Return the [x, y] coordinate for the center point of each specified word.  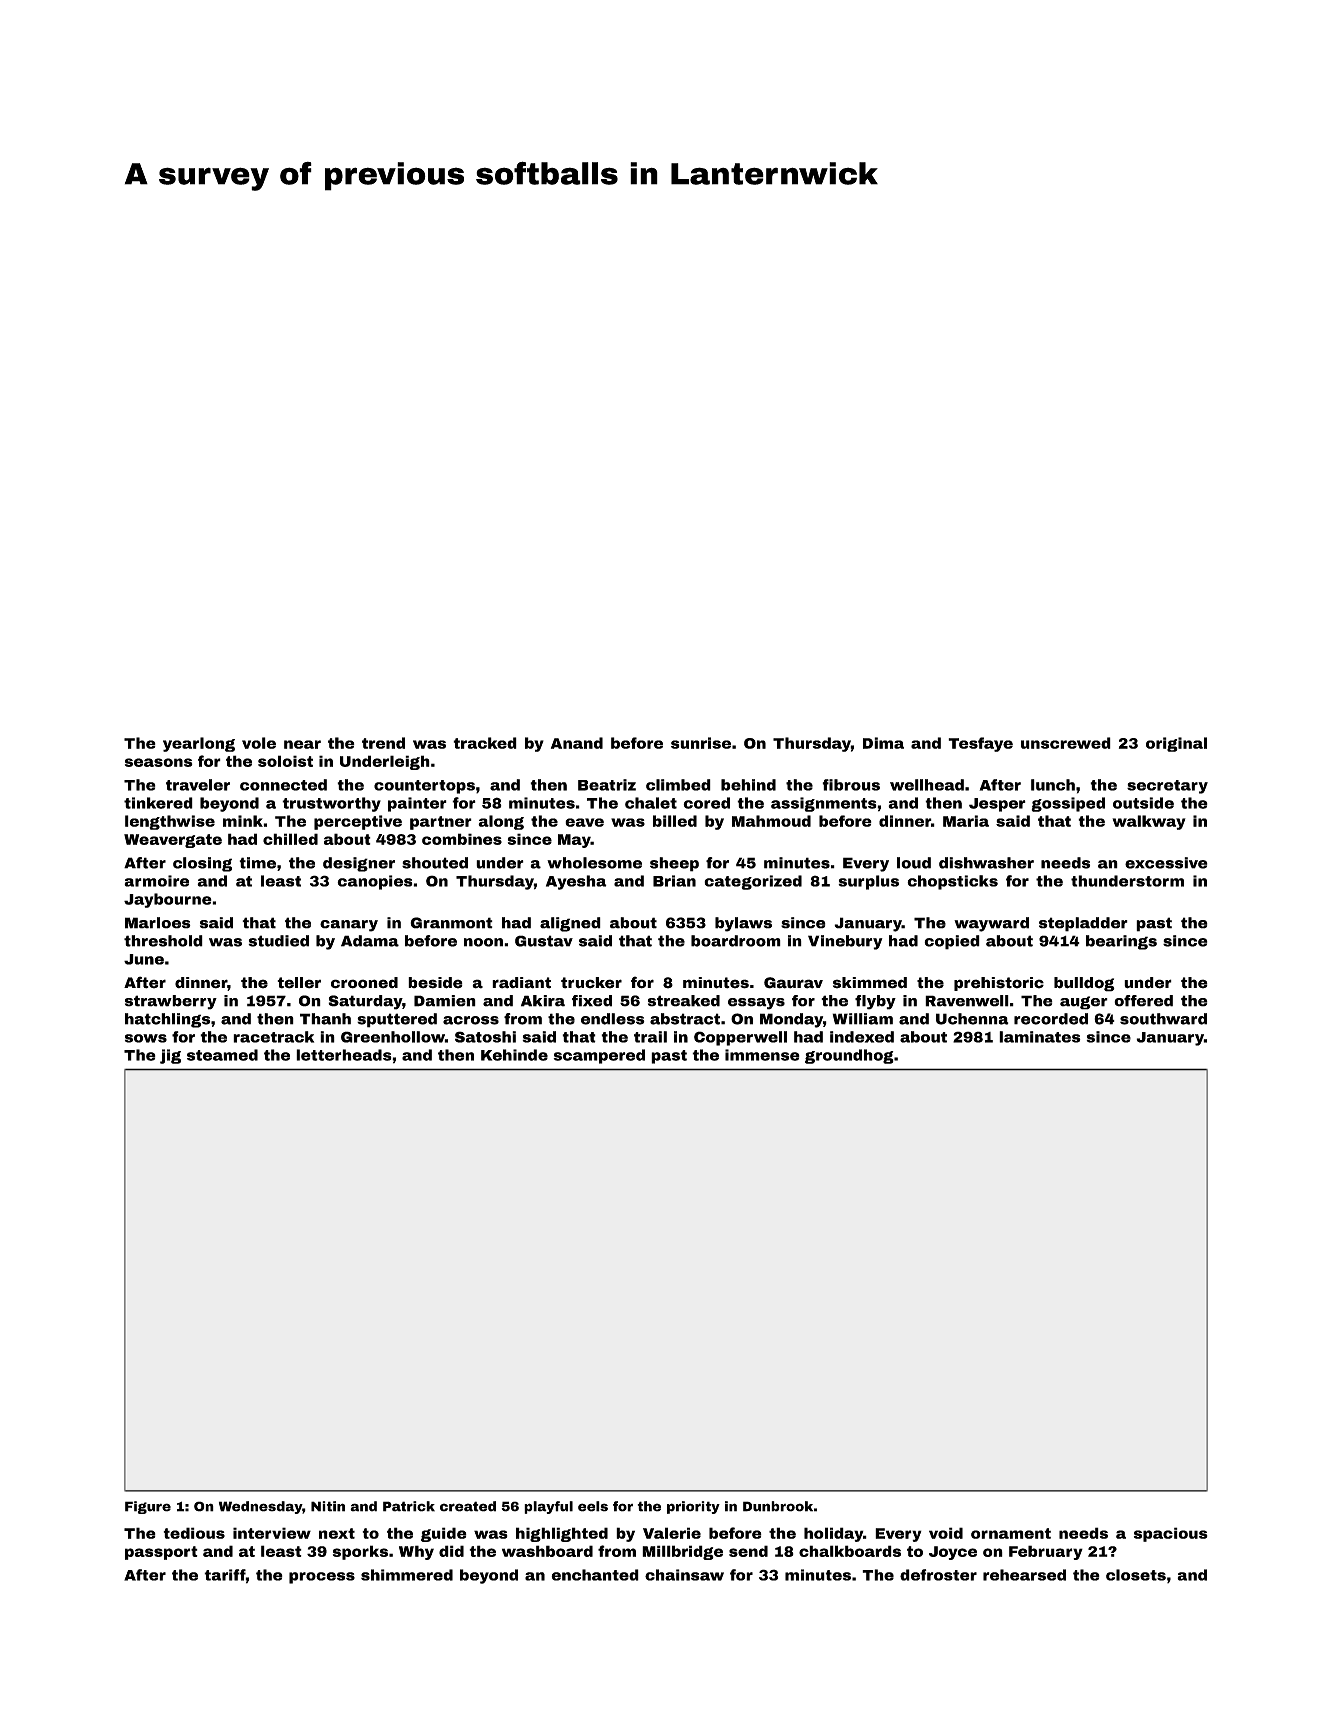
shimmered [407, 1575]
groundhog [849, 1056]
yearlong [199, 744]
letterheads [344, 1055]
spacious [1171, 1534]
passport [161, 1553]
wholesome [594, 863]
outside [1143, 803]
